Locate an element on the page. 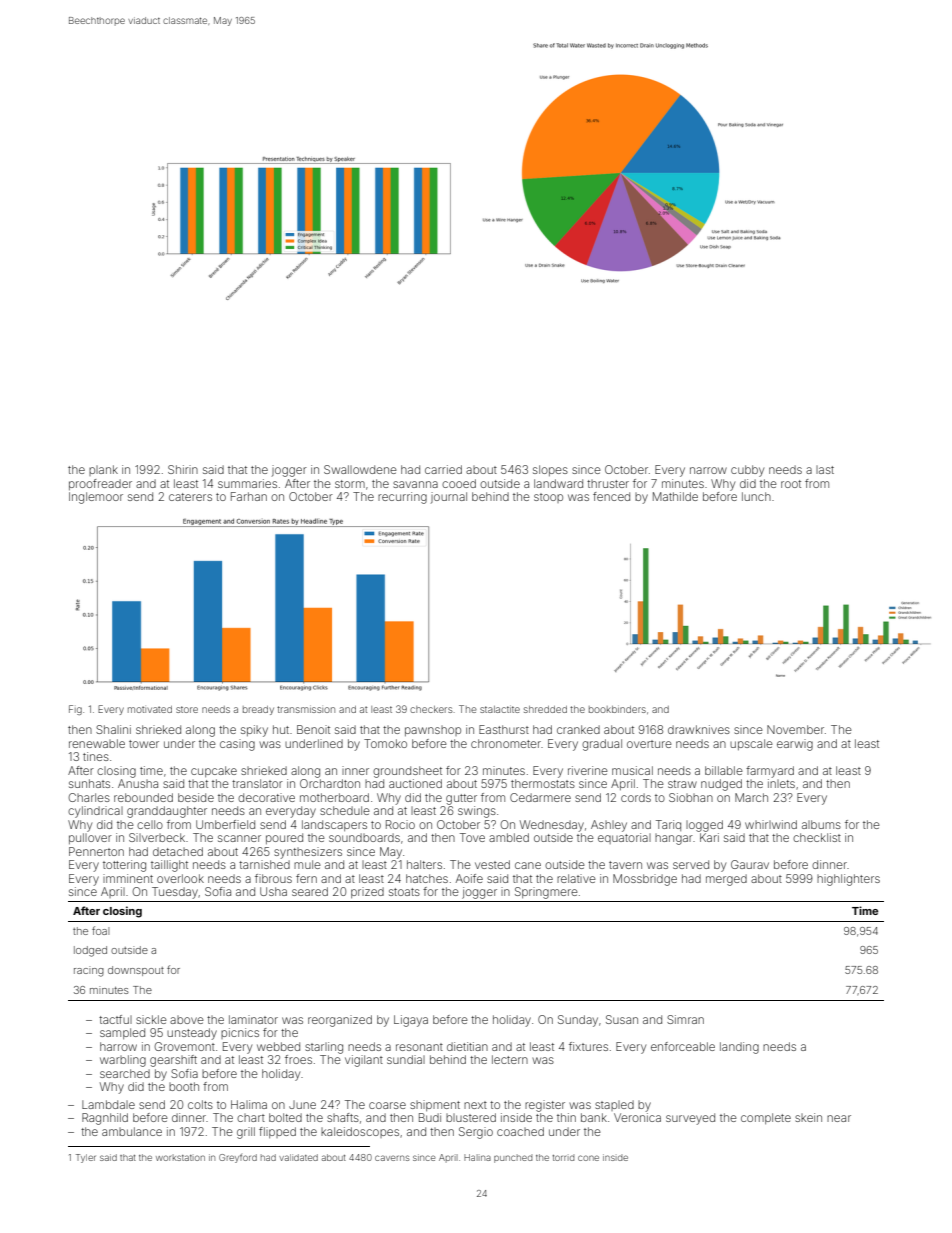  cane is located at coordinates (528, 865).
